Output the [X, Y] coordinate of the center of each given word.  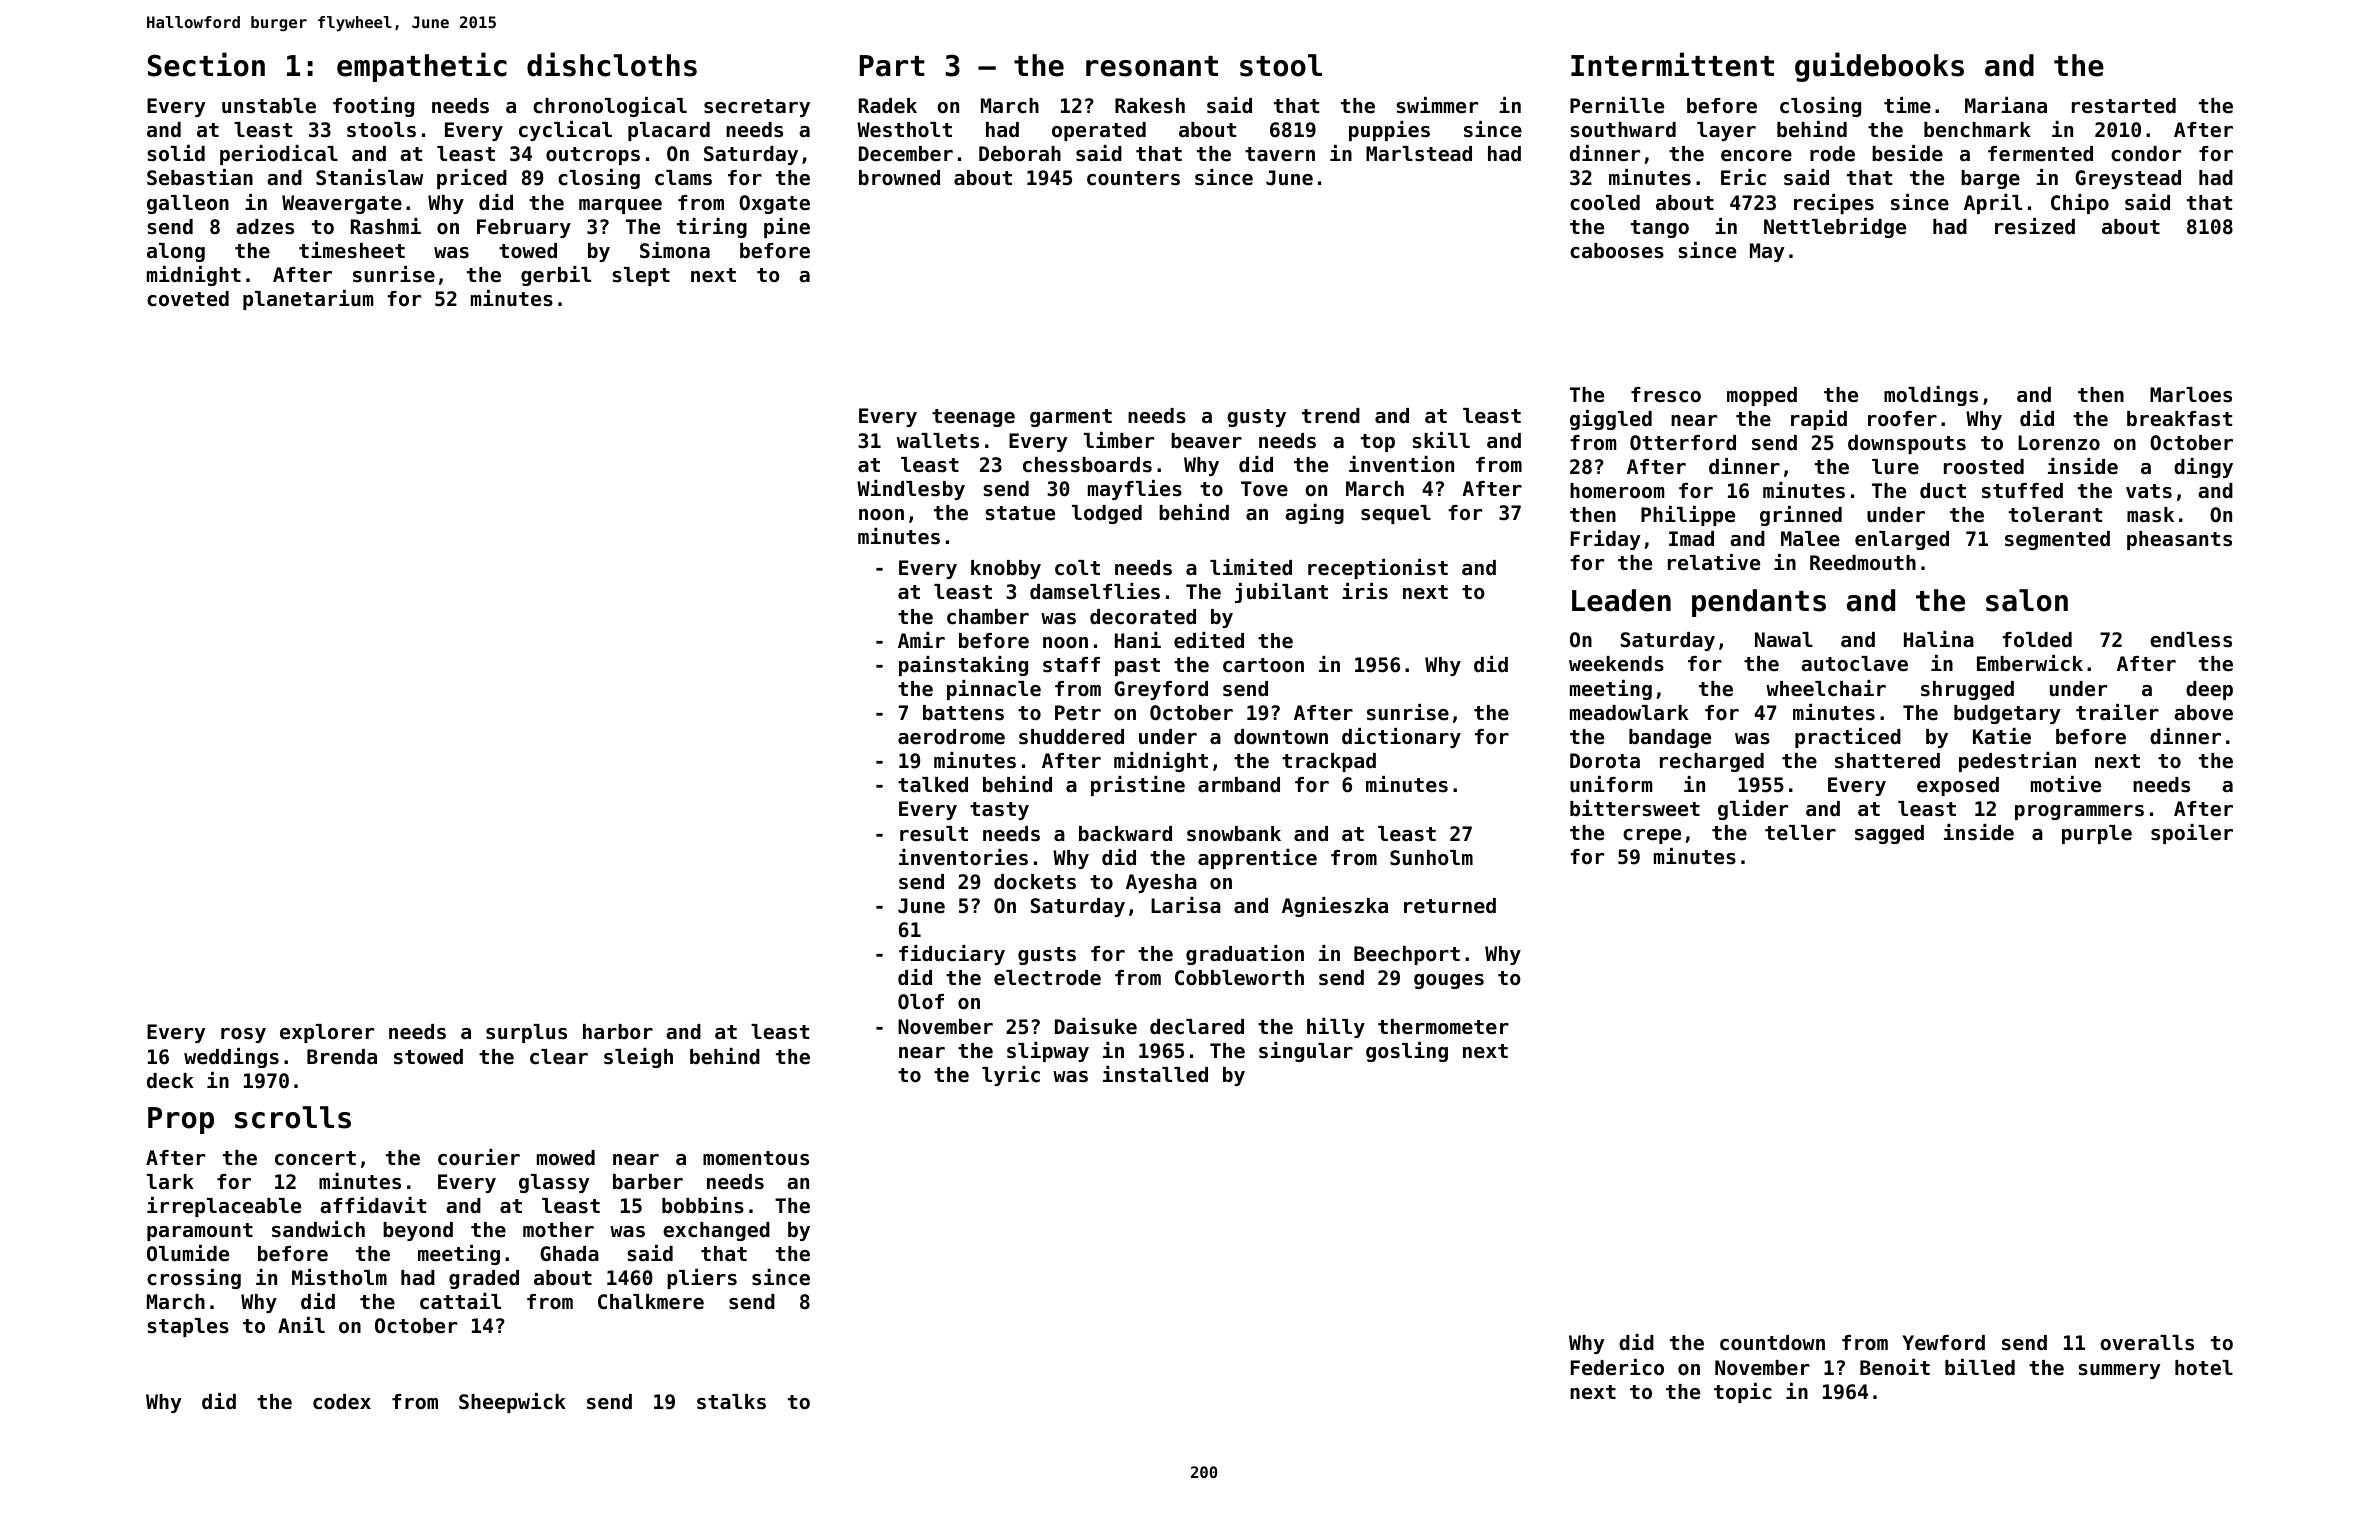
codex [342, 1402]
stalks [731, 1402]
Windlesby [911, 490]
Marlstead [1419, 154]
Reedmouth [1863, 563]
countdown [1772, 1343]
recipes [1834, 204]
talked [933, 785]
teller [1800, 833]
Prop [181, 1120]
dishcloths [612, 64]
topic [1743, 1393]
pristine [1138, 786]
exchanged [716, 1231]
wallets [938, 441]
